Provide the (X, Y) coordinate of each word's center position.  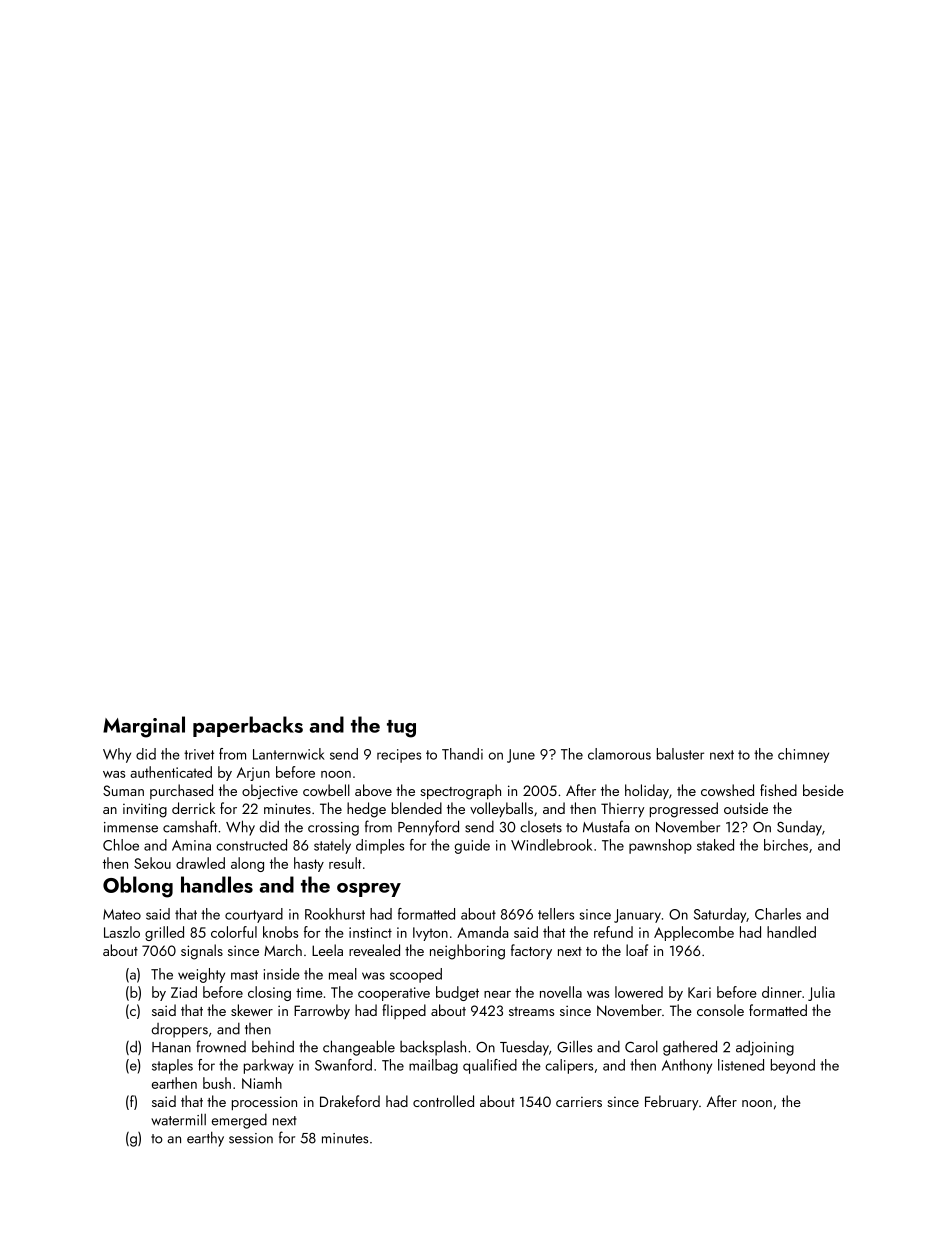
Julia (821, 993)
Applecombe (694, 933)
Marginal (144, 727)
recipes (399, 756)
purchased (181, 791)
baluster (680, 754)
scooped (416, 975)
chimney (803, 755)
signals (202, 952)
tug (401, 729)
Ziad (184, 992)
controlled (443, 1101)
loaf (637, 950)
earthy (205, 1139)
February (672, 1103)
